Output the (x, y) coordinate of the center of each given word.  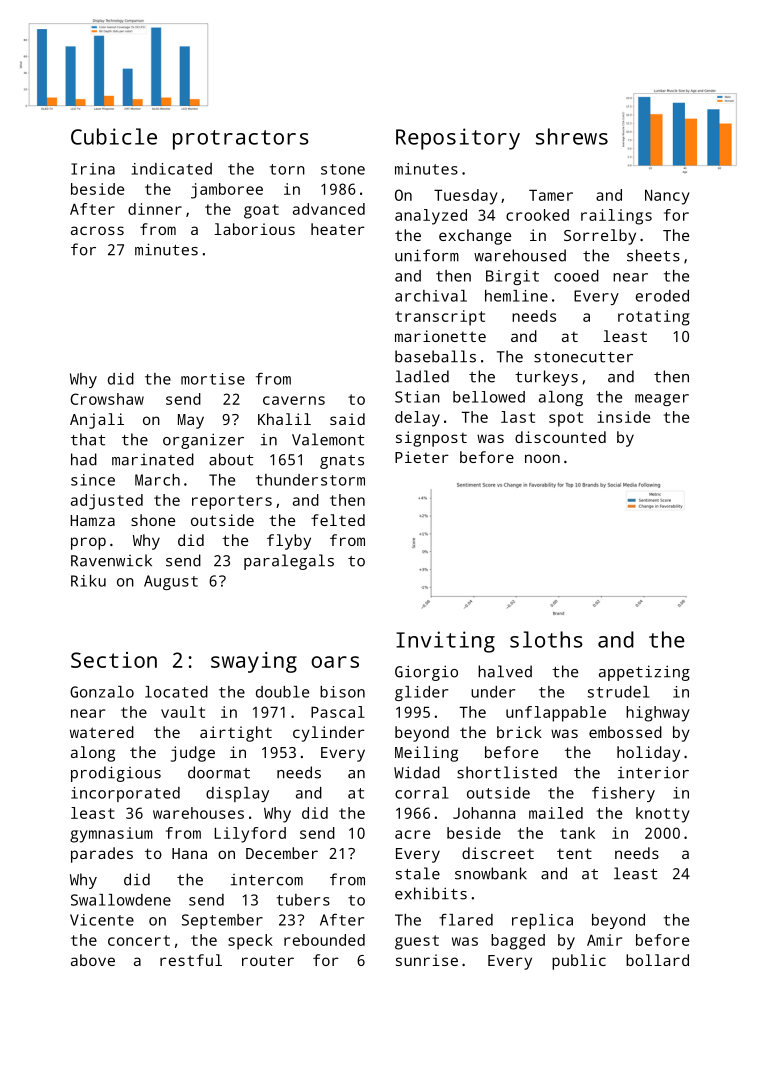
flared (466, 920)
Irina (93, 169)
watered (102, 732)
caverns (294, 400)
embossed (625, 732)
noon (542, 458)
